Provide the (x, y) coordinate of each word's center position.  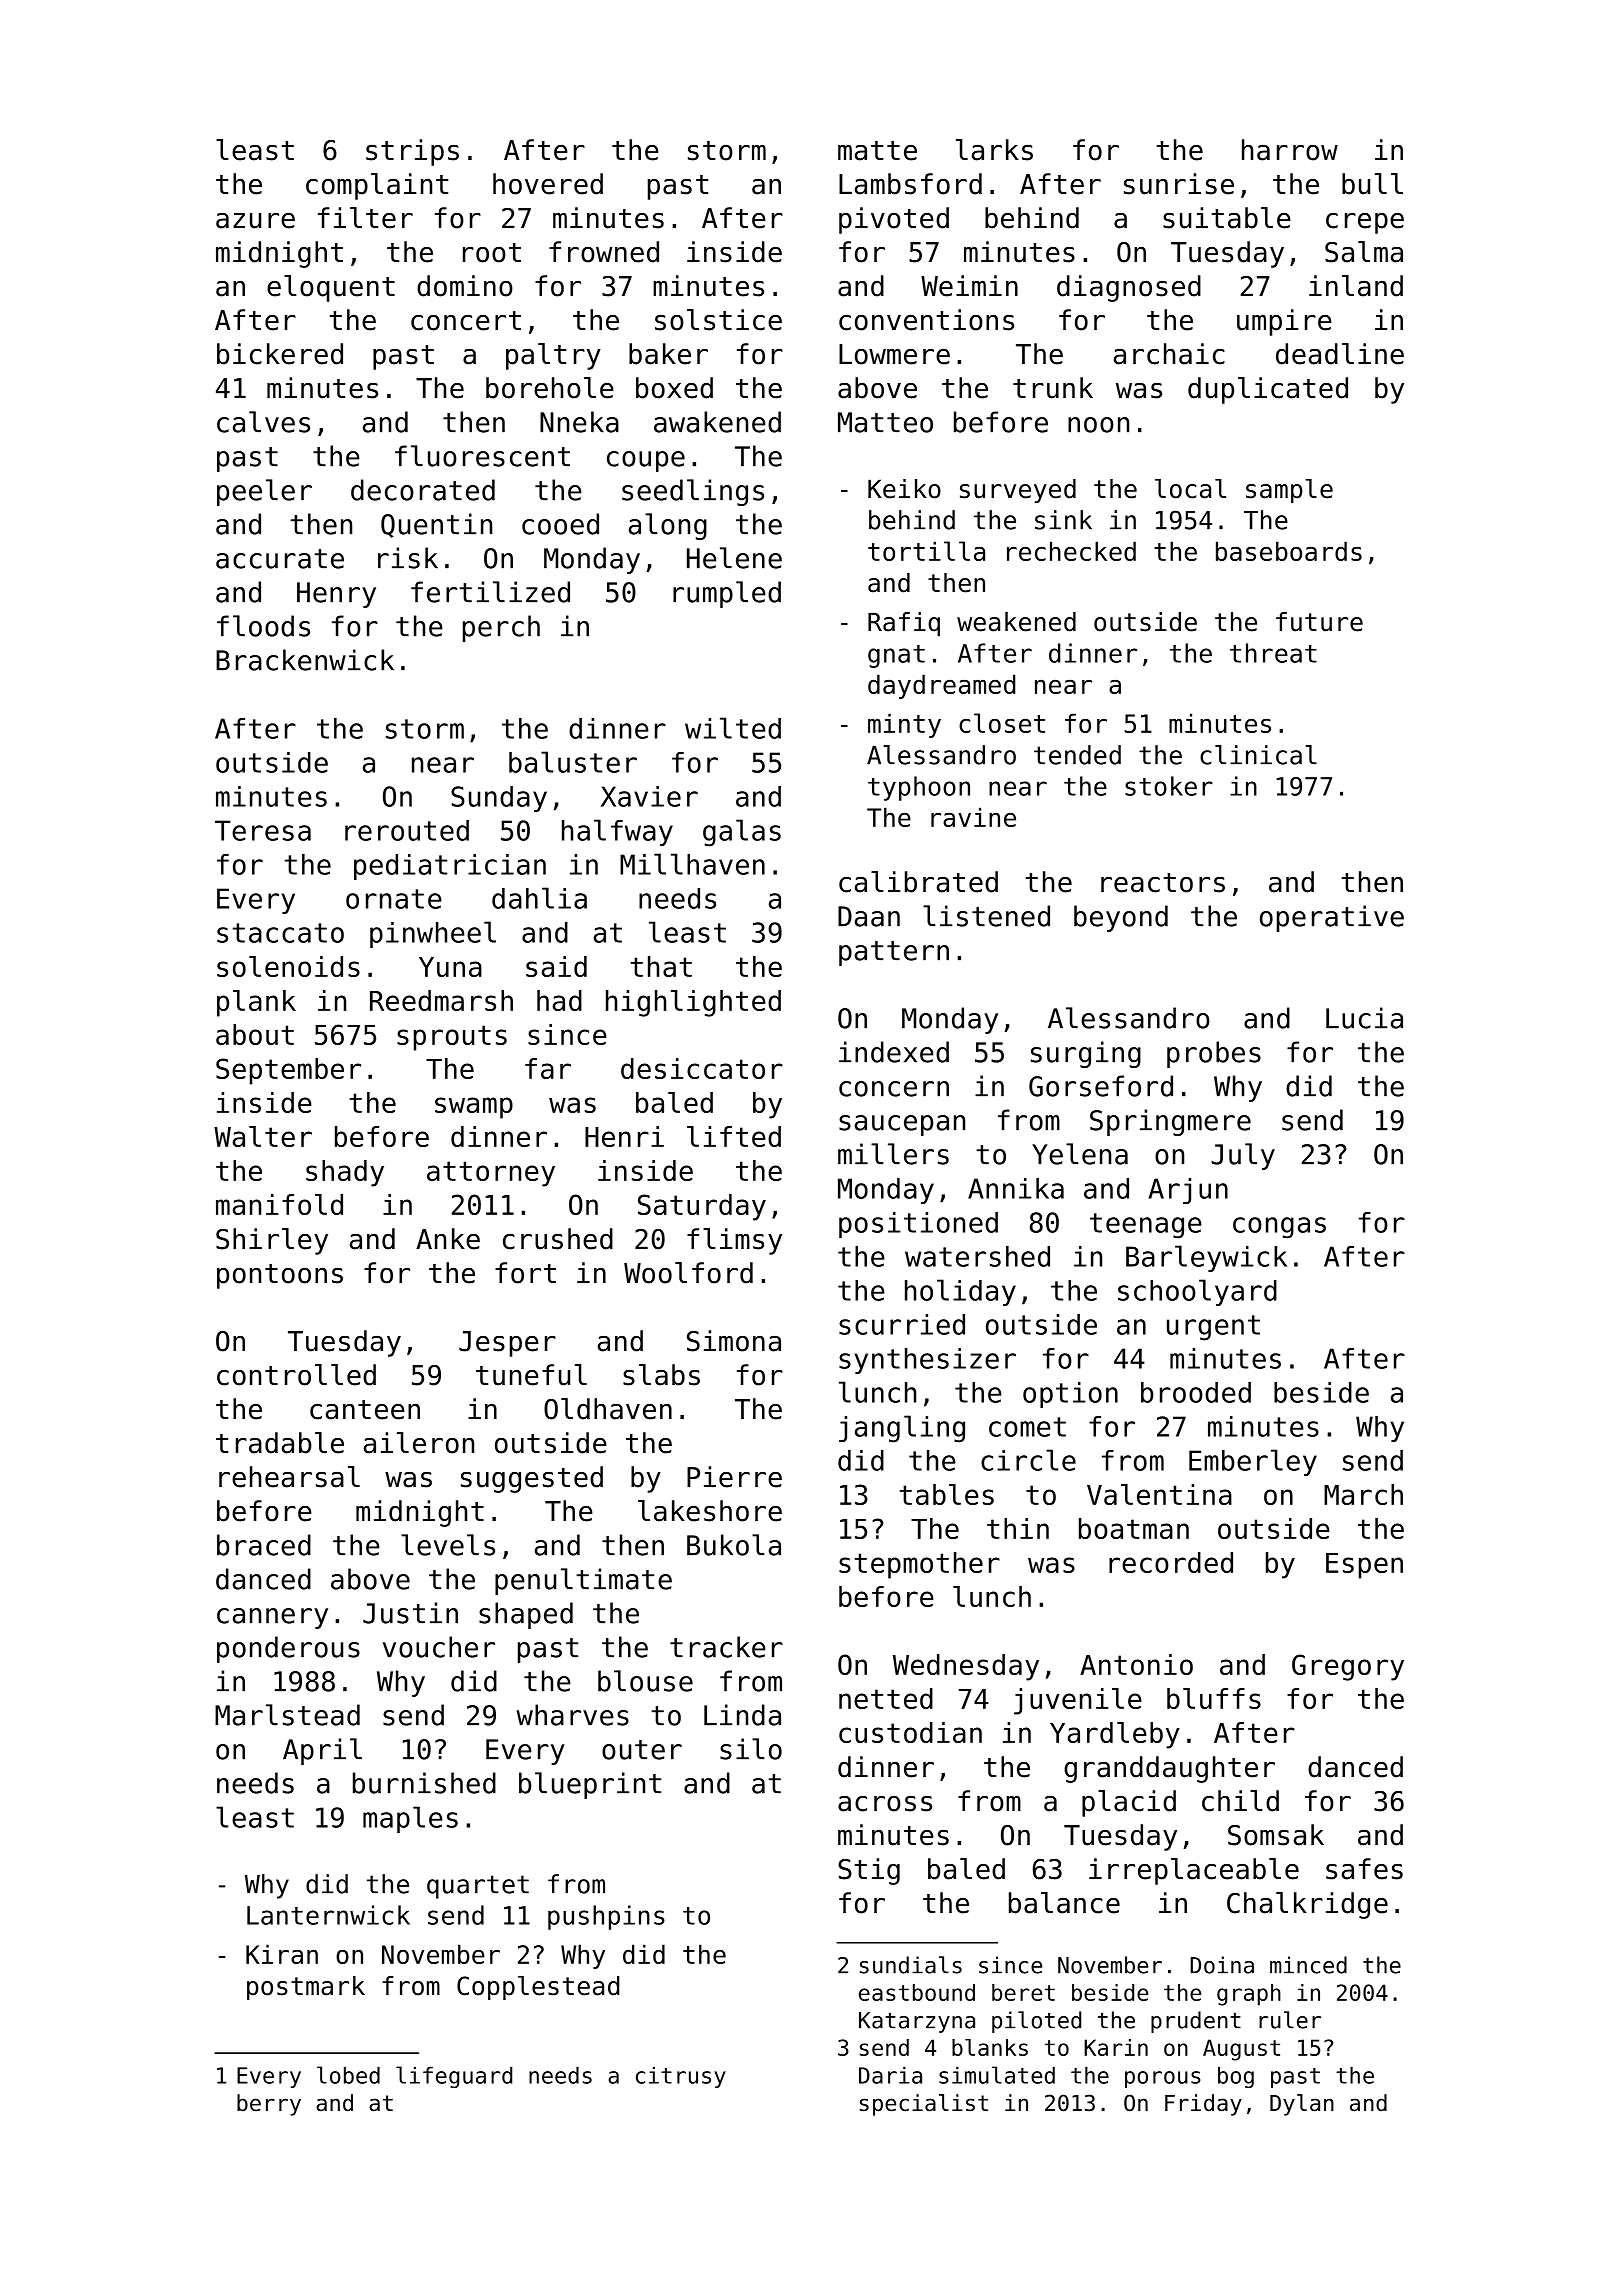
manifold (279, 1204)
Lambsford (910, 184)
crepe (1365, 223)
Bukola (734, 1545)
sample (1289, 491)
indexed (894, 1052)
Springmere (1170, 1122)
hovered (548, 184)
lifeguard (454, 2077)
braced (264, 1545)
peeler (264, 492)
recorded (1171, 1562)
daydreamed (941, 686)
